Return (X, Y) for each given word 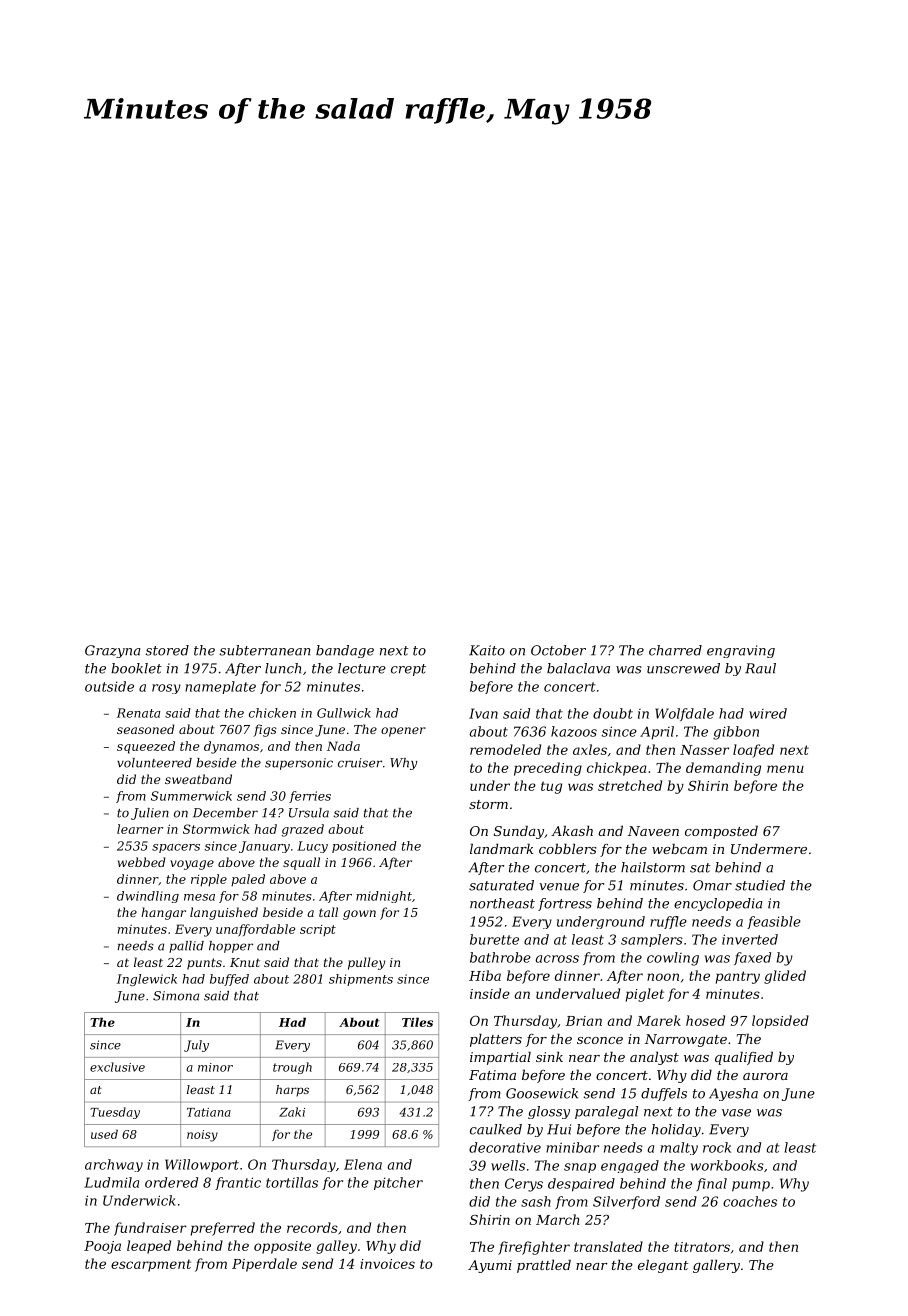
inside (490, 993)
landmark (501, 848)
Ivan (483, 713)
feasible (774, 922)
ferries (310, 797)
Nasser (704, 750)
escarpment (151, 1265)
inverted (750, 939)
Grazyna (113, 651)
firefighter (534, 1248)
